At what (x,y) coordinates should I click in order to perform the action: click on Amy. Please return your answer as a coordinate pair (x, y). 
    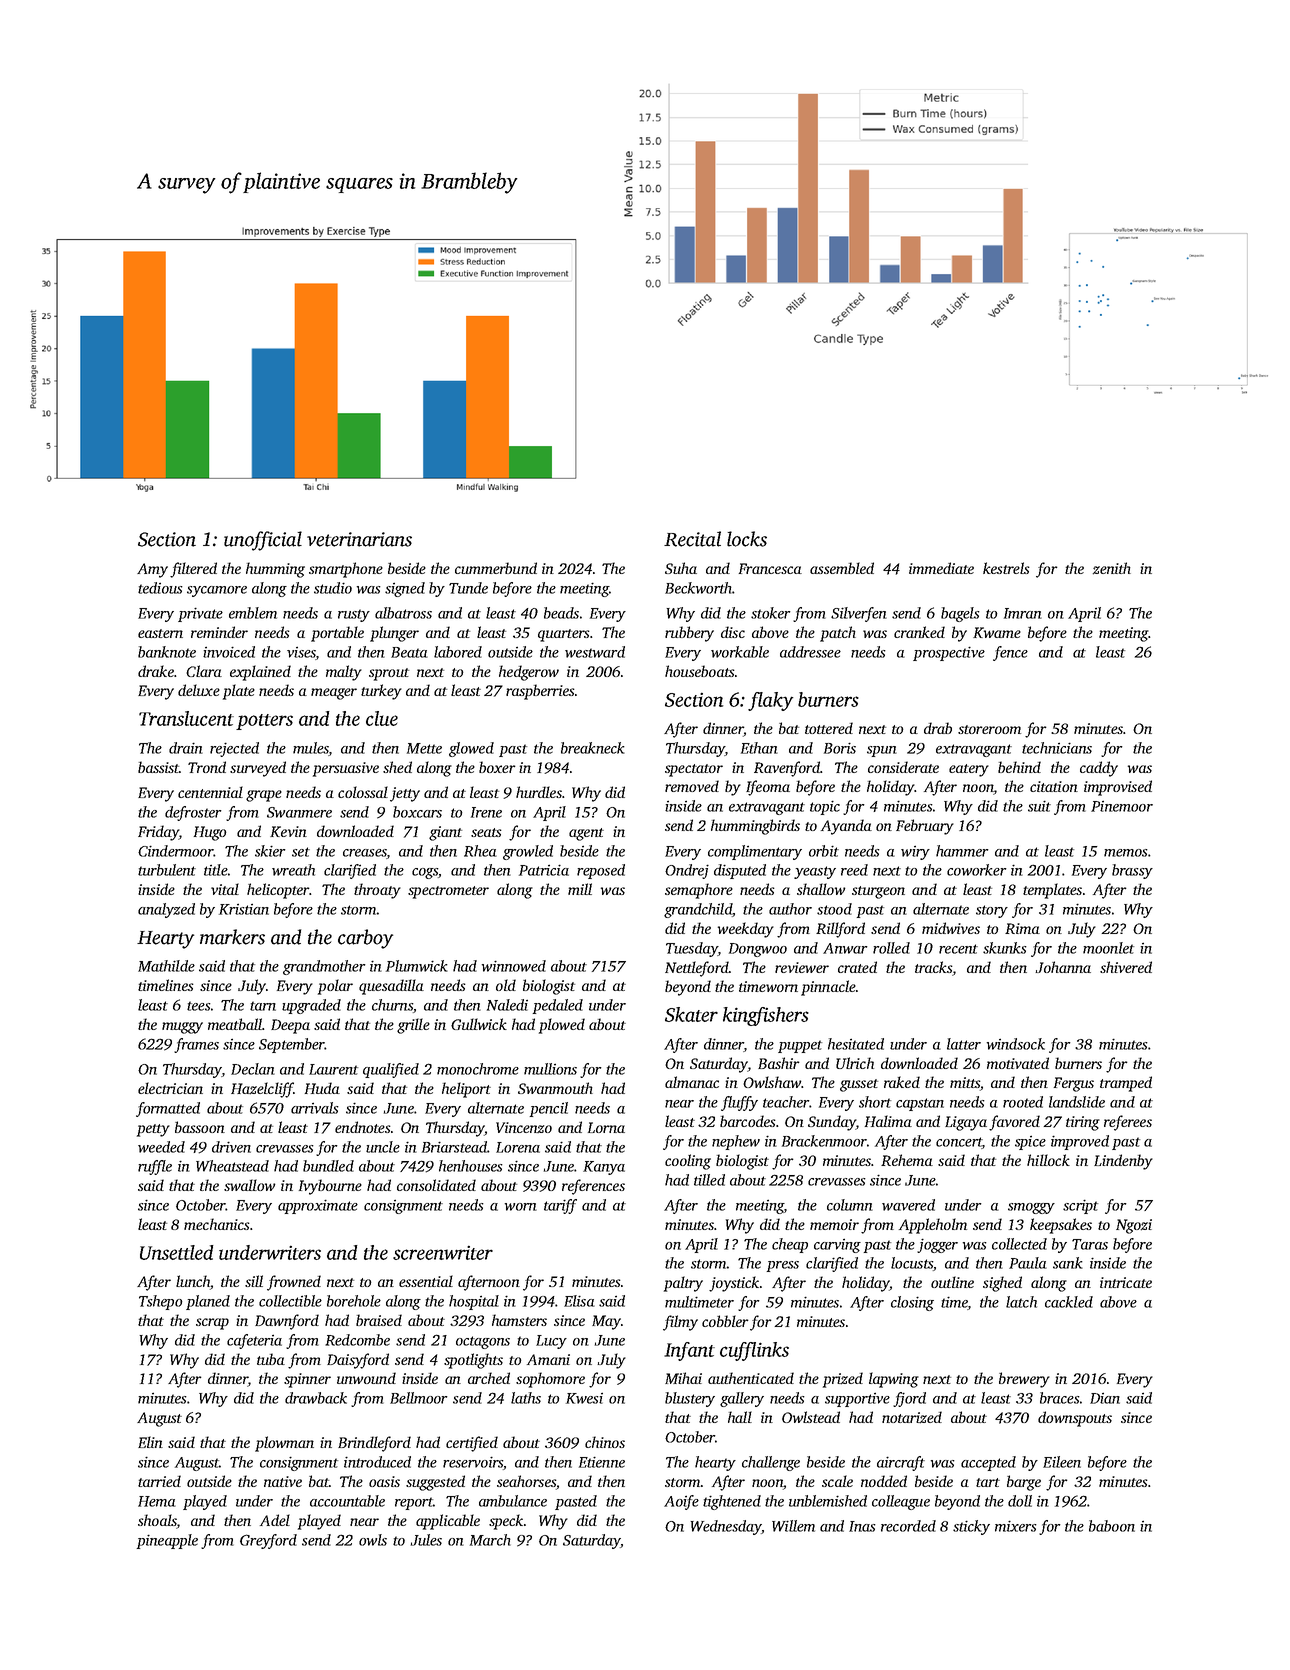
    Looking at the image, I should click on (152, 570).
